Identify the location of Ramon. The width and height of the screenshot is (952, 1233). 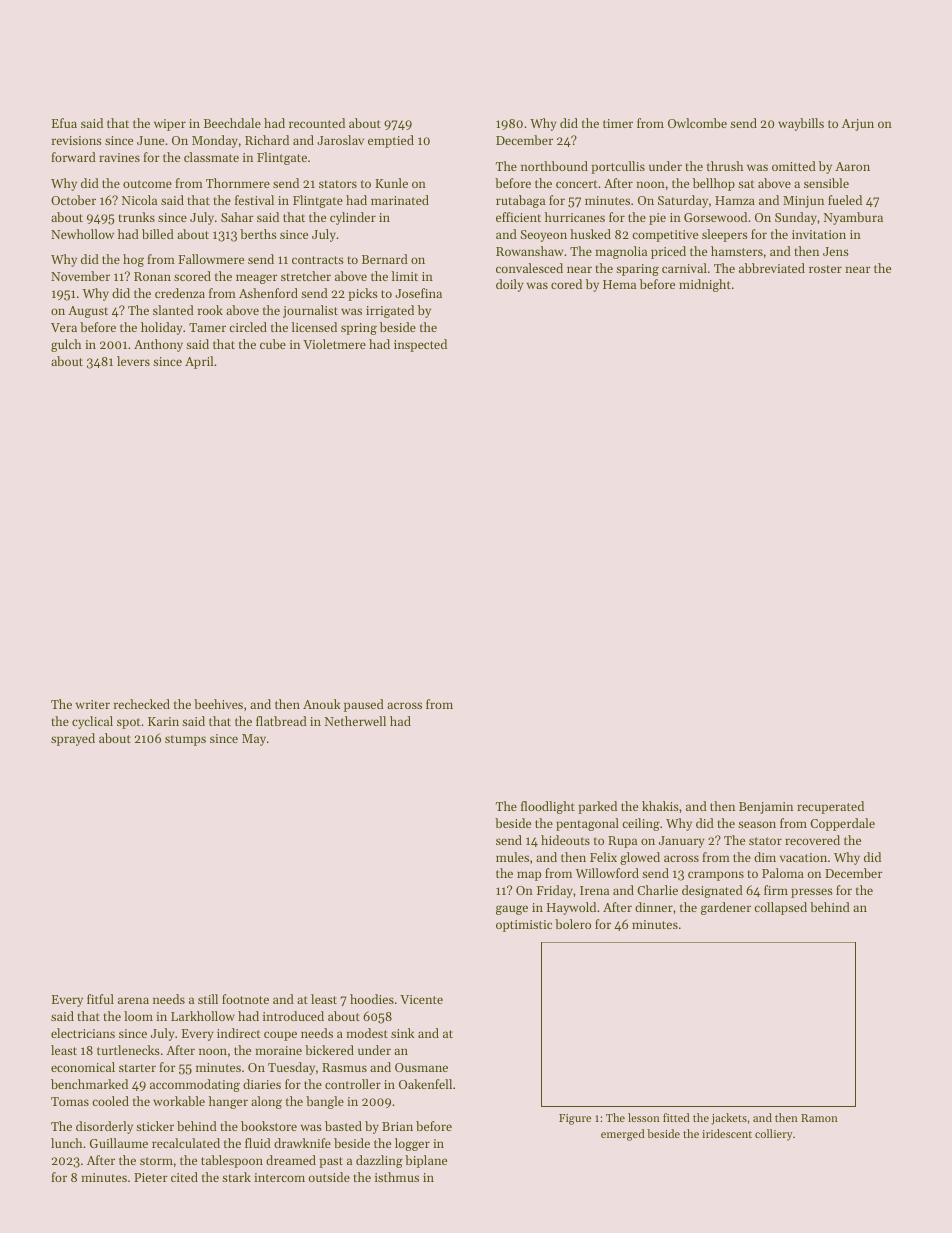
(819, 1118).
